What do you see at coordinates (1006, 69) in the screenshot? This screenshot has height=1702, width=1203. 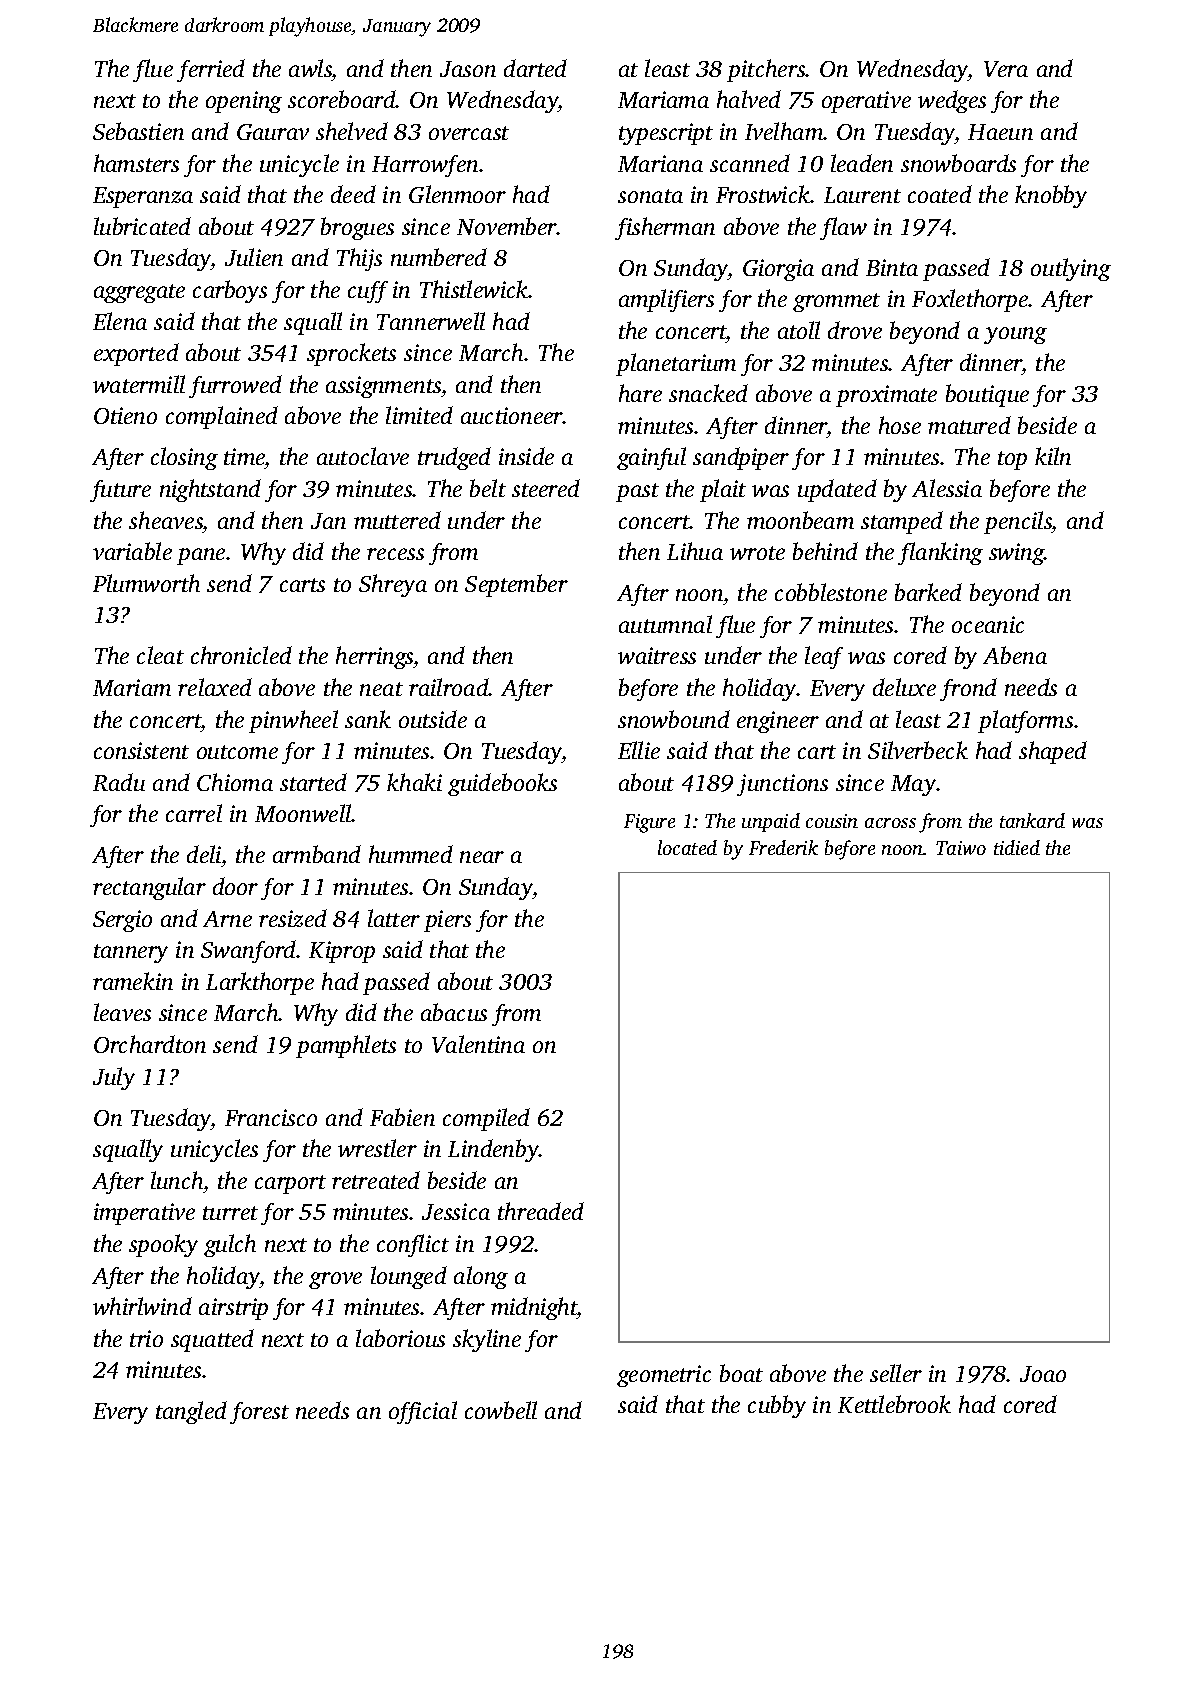 I see `Vera` at bounding box center [1006, 69].
